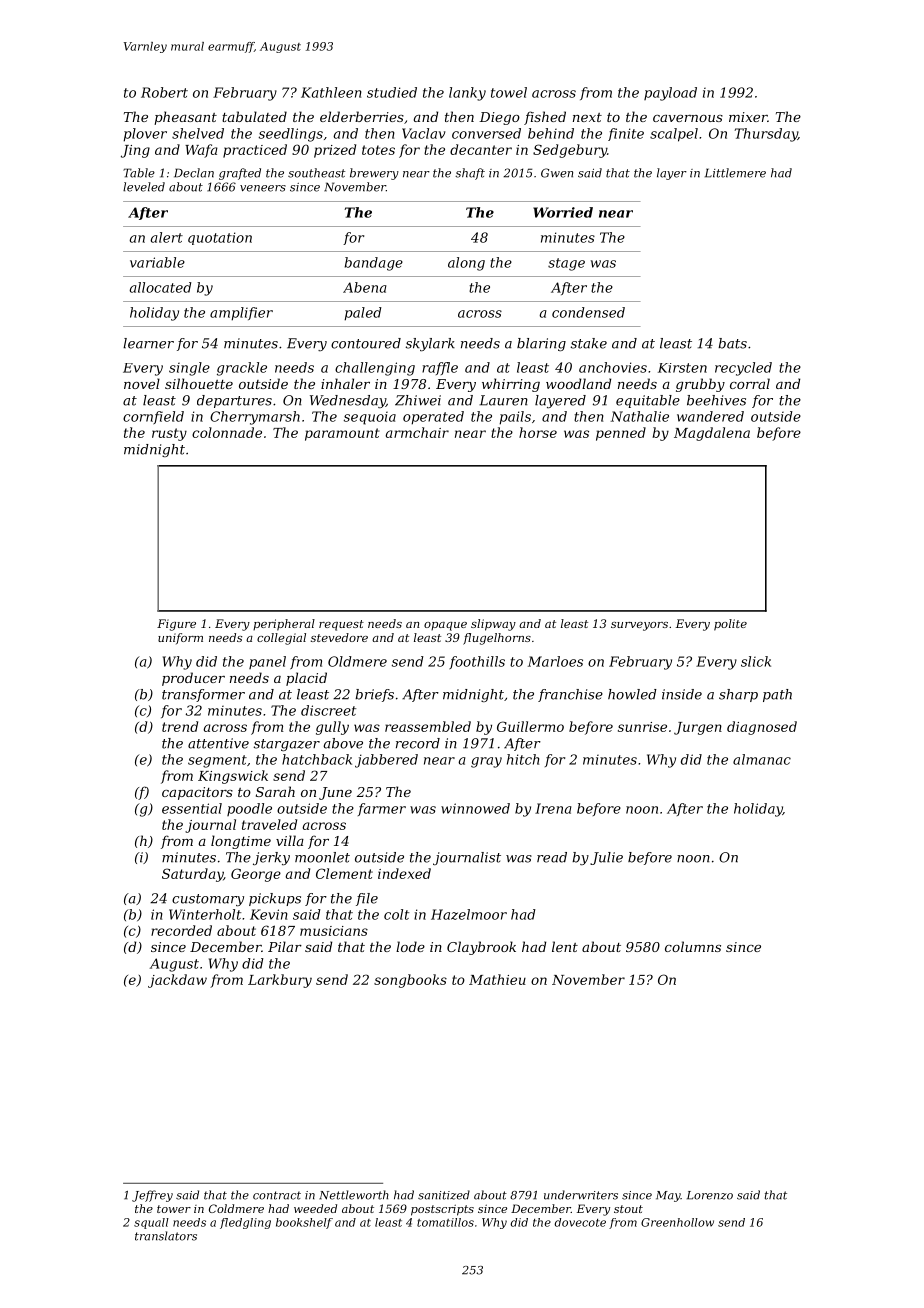 The width and height of the image is (924, 1308). Describe the element at coordinates (220, 238) in the image. I see `quotation` at that location.
